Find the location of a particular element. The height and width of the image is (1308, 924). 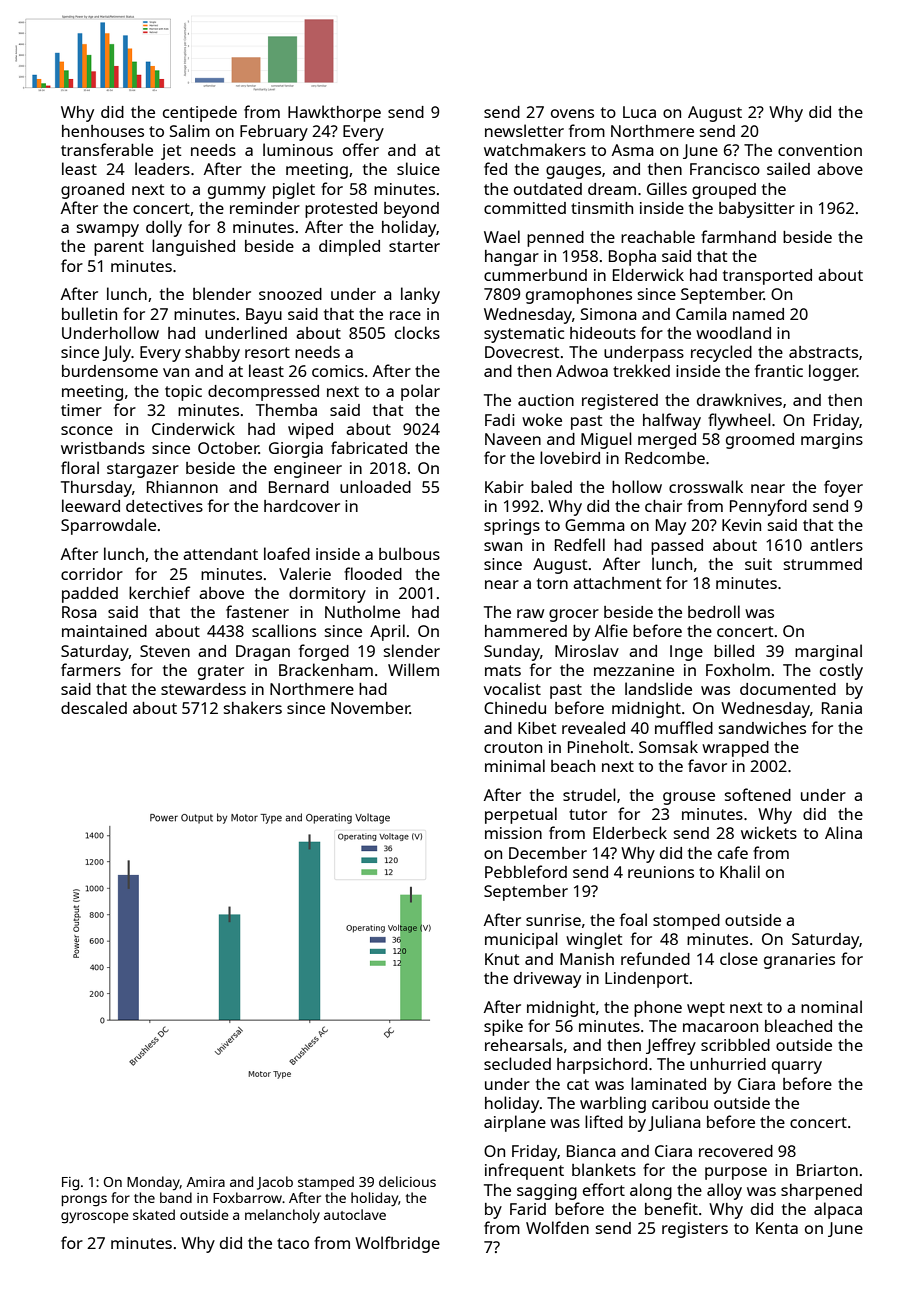

Cinderwick is located at coordinates (193, 428).
